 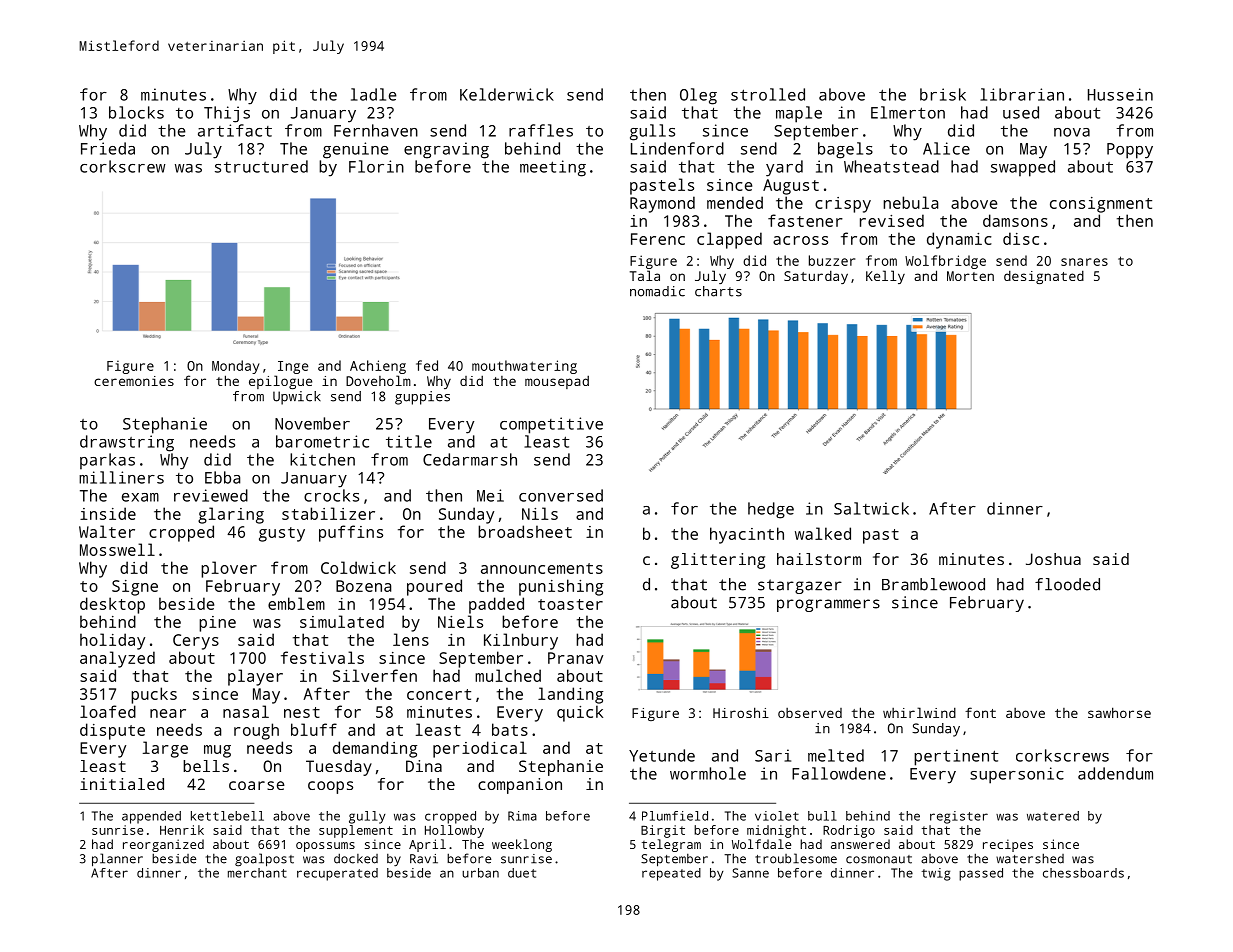 What do you see at coordinates (261, 166) in the screenshot?
I see `structured` at bounding box center [261, 166].
